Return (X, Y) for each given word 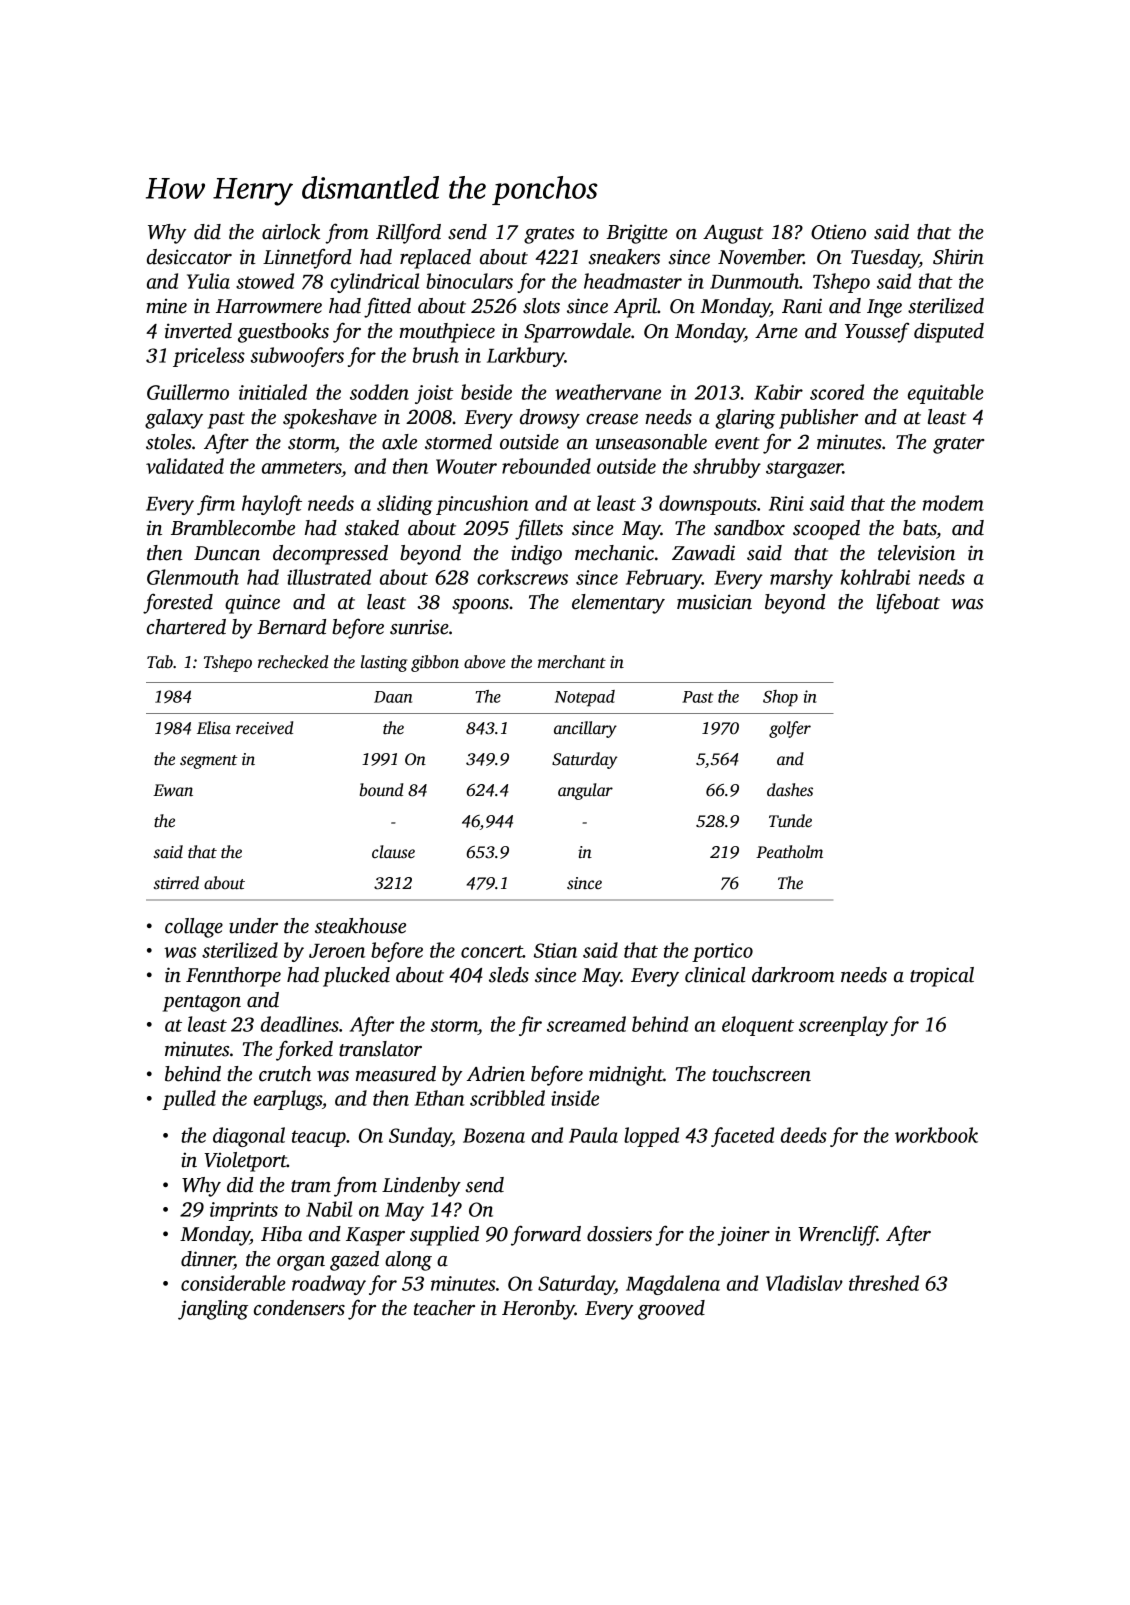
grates (549, 235)
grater (959, 445)
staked (372, 528)
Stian (555, 950)
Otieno (838, 232)
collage (194, 928)
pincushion (482, 505)
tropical (942, 977)
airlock (291, 232)
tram (311, 1186)
